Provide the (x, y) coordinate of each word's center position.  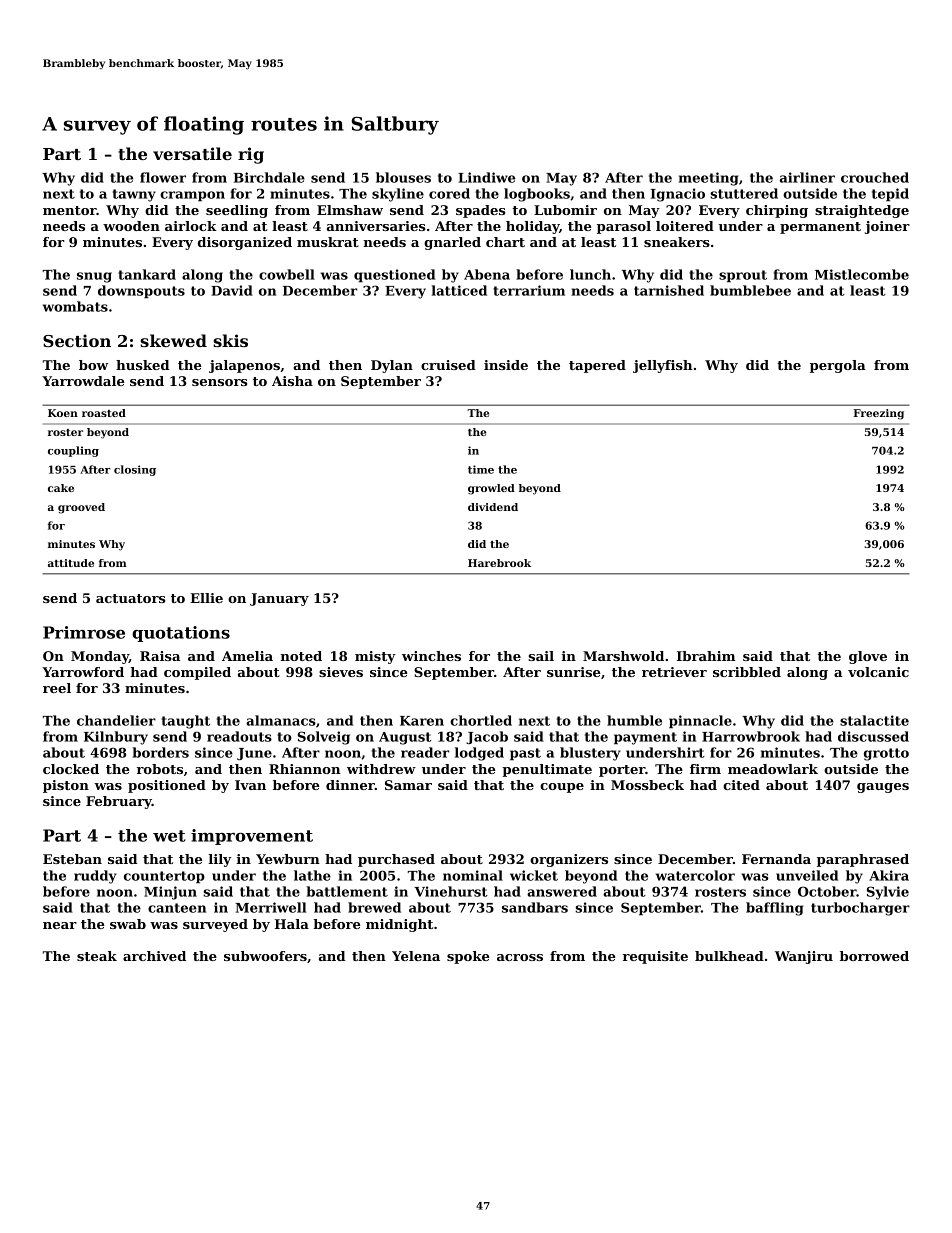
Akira (889, 875)
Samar (408, 785)
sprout (743, 276)
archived (154, 956)
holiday (532, 227)
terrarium (529, 290)
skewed (174, 340)
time (481, 469)
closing (135, 470)
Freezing (879, 414)
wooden (131, 226)
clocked (71, 769)
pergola (838, 366)
